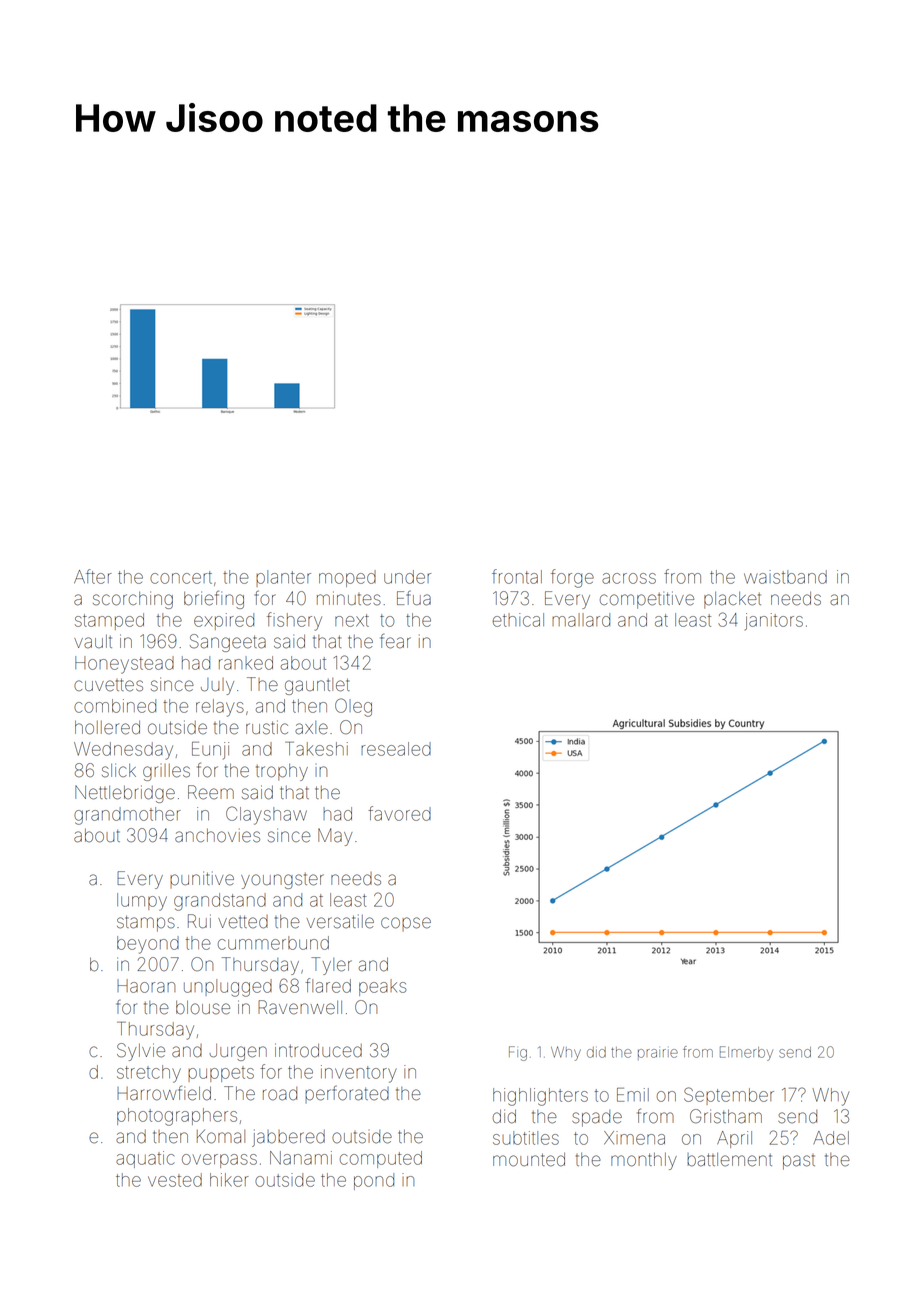 The image size is (924, 1311). I want to click on Haoran, so click(146, 986).
